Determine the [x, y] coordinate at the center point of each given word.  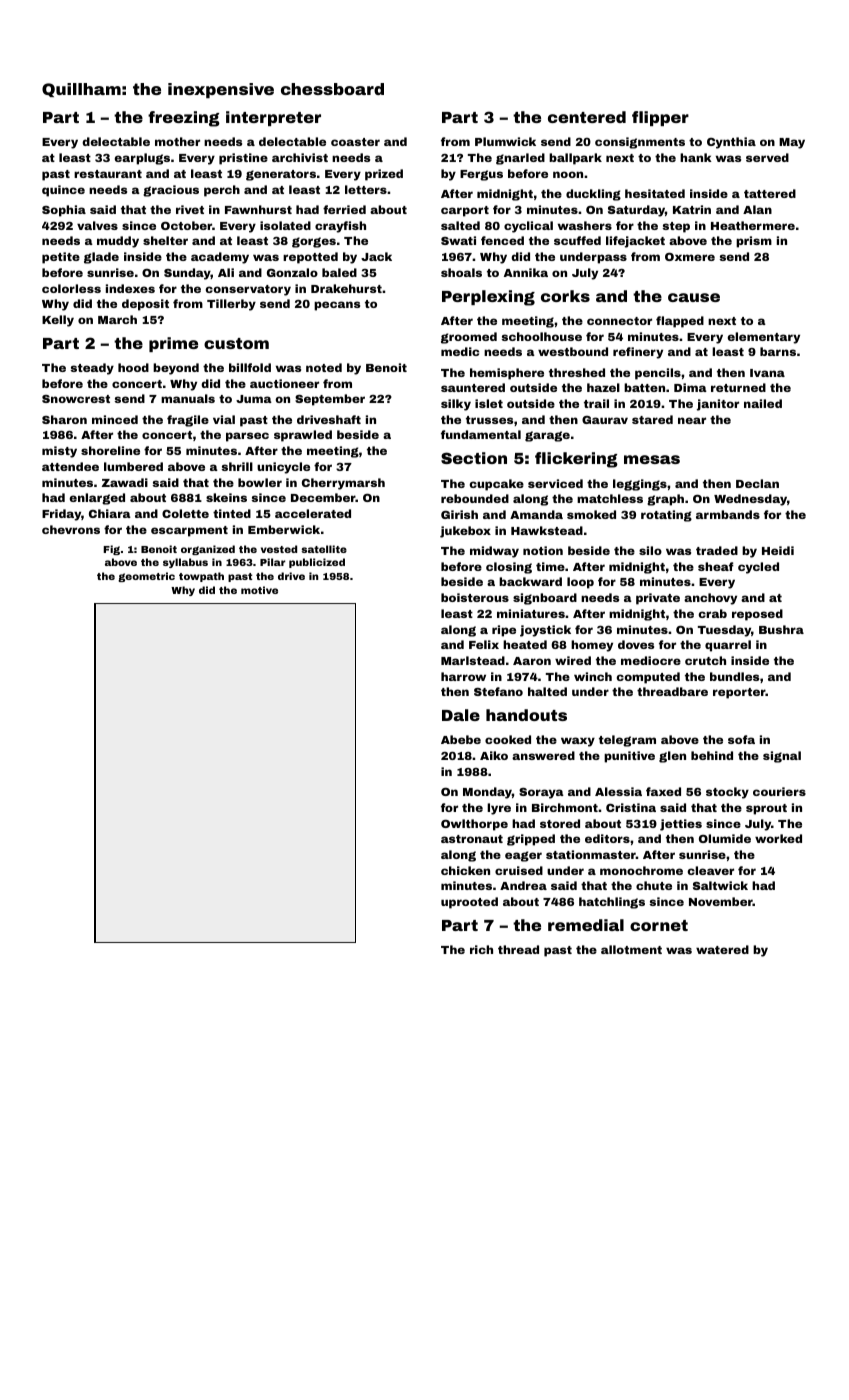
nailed [763, 403]
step [676, 227]
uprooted [469, 903]
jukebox [465, 532]
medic [460, 351]
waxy [578, 742]
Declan [757, 483]
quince [63, 191]
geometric [146, 577]
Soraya [541, 793]
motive [259, 590]
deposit [145, 305]
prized [384, 175]
